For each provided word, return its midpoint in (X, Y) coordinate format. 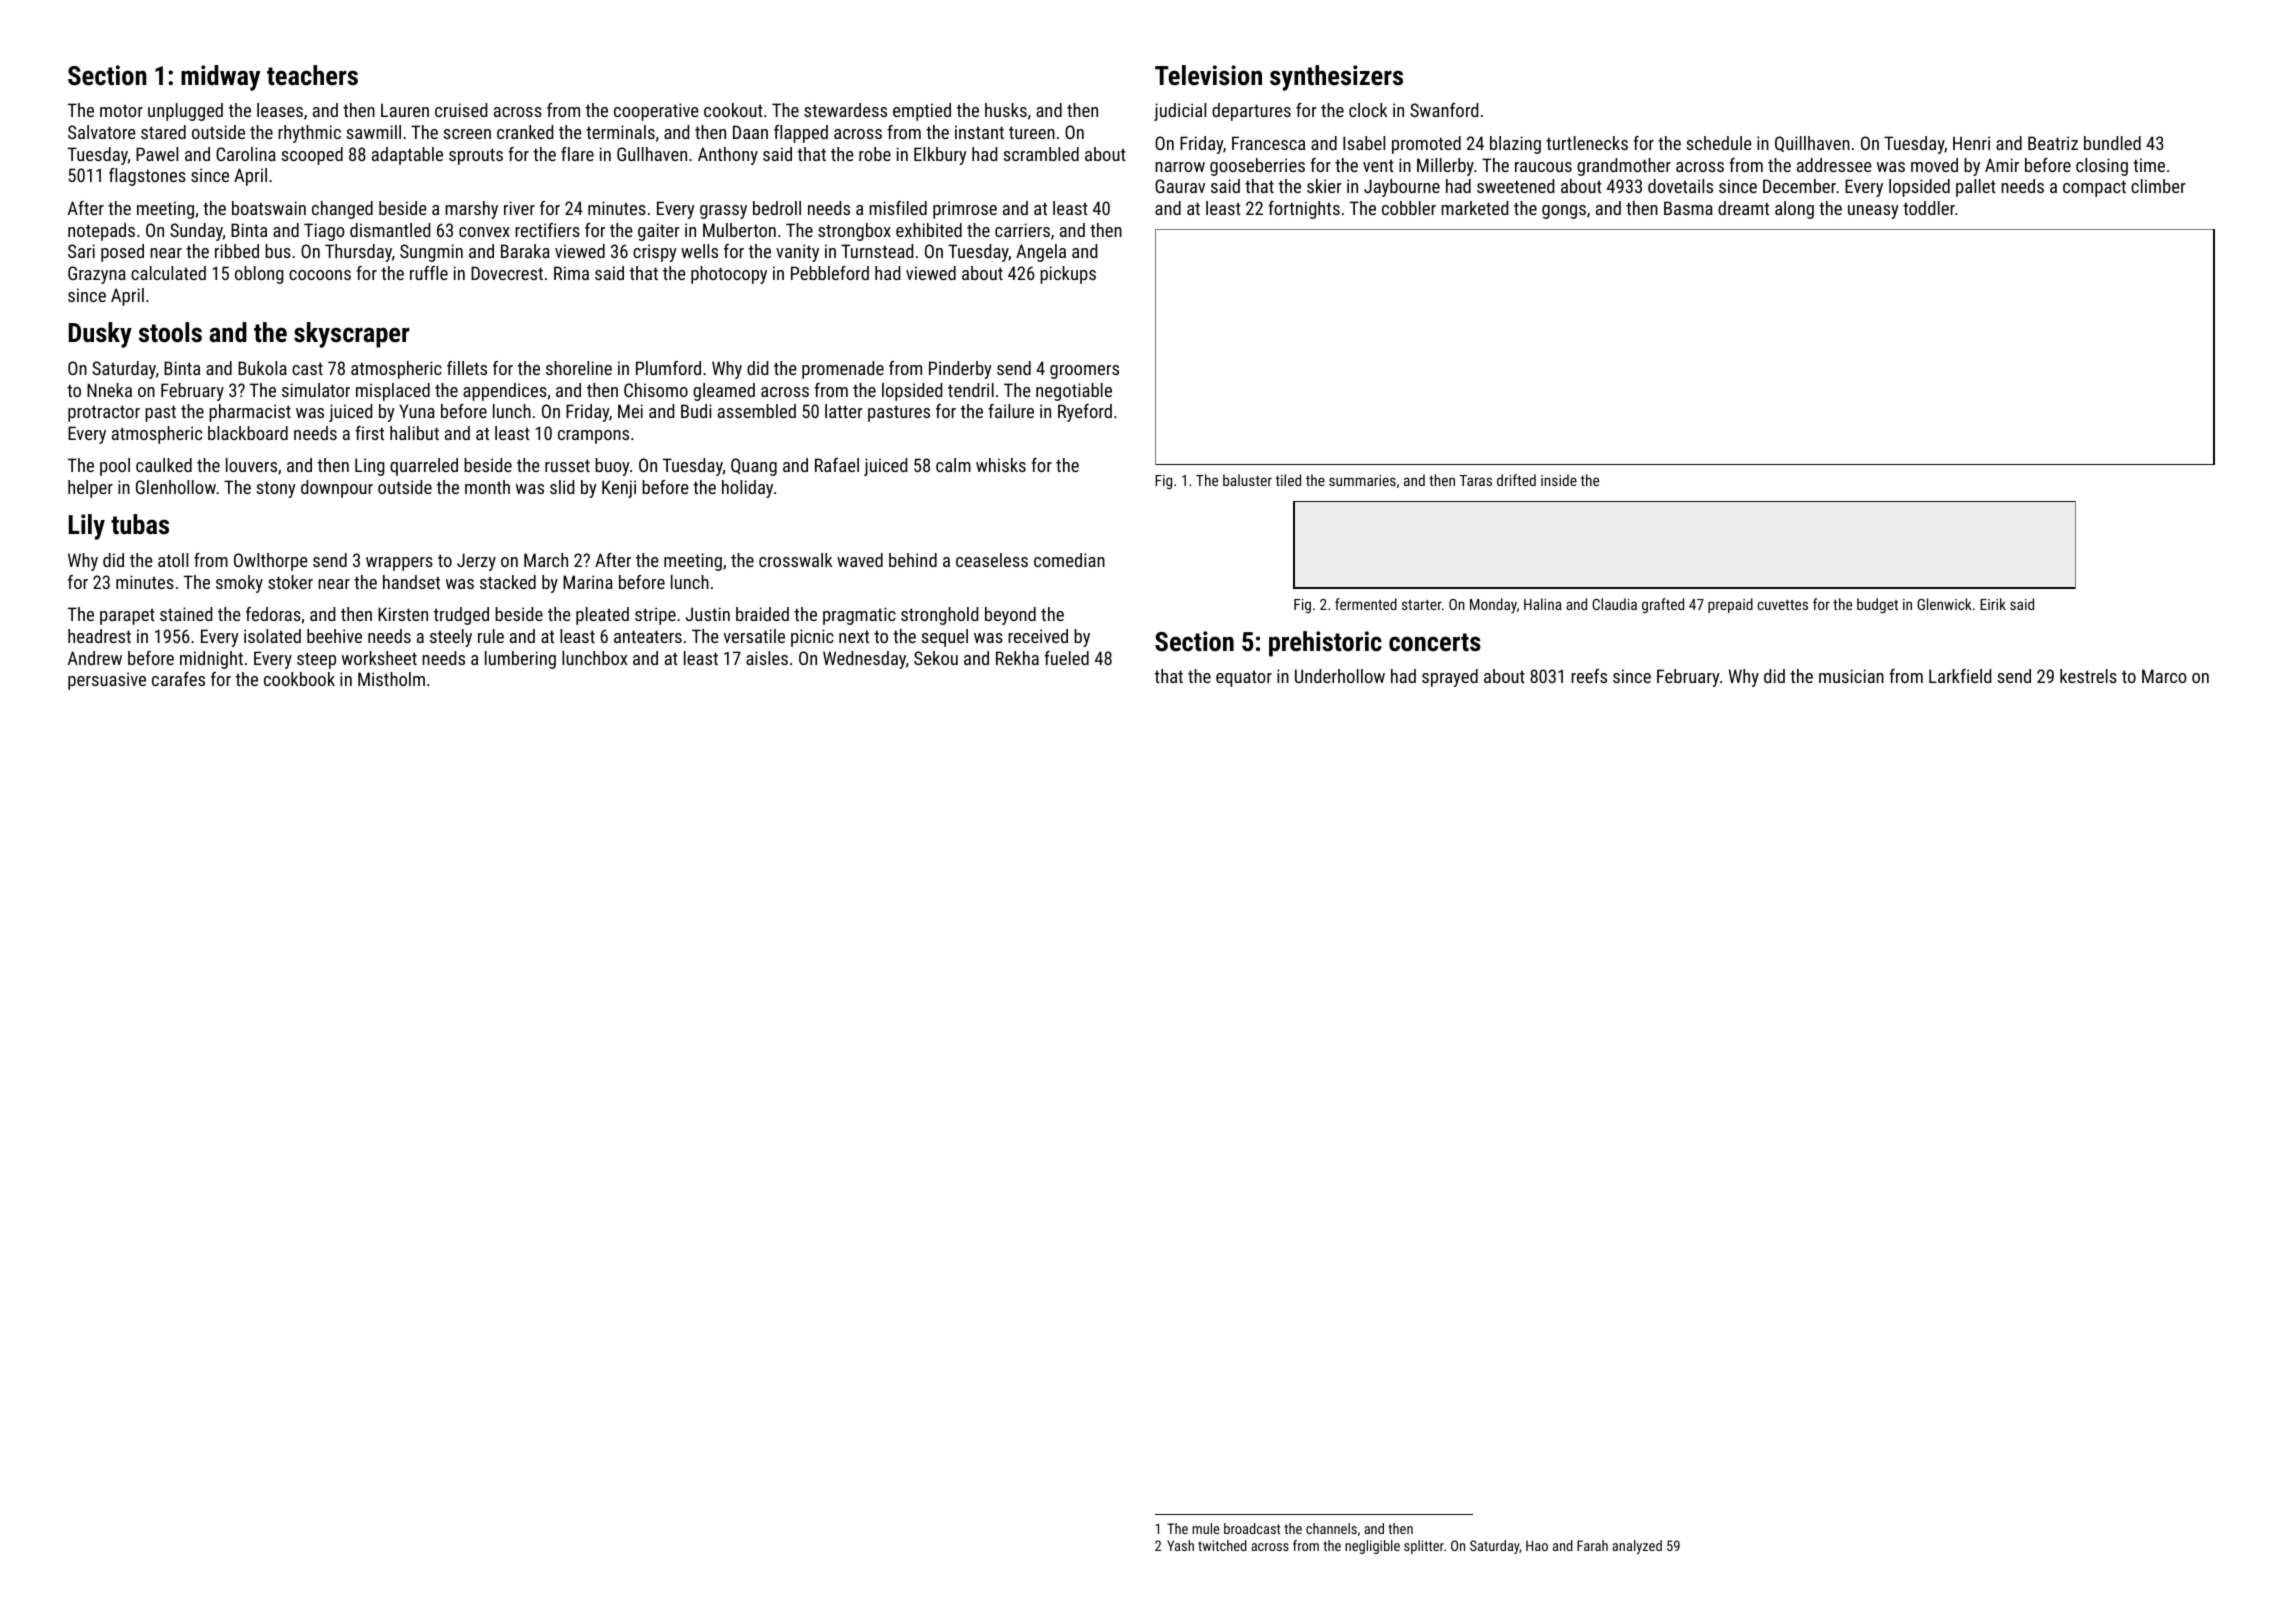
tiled (1288, 480)
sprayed (1450, 678)
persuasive (107, 681)
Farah (1592, 1545)
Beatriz (2053, 143)
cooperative (656, 112)
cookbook (299, 679)
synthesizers (1336, 78)
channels (1331, 1528)
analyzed (1637, 1547)
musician (1851, 676)
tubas (140, 524)
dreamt (1743, 208)
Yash (1180, 1545)
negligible (1372, 1547)
